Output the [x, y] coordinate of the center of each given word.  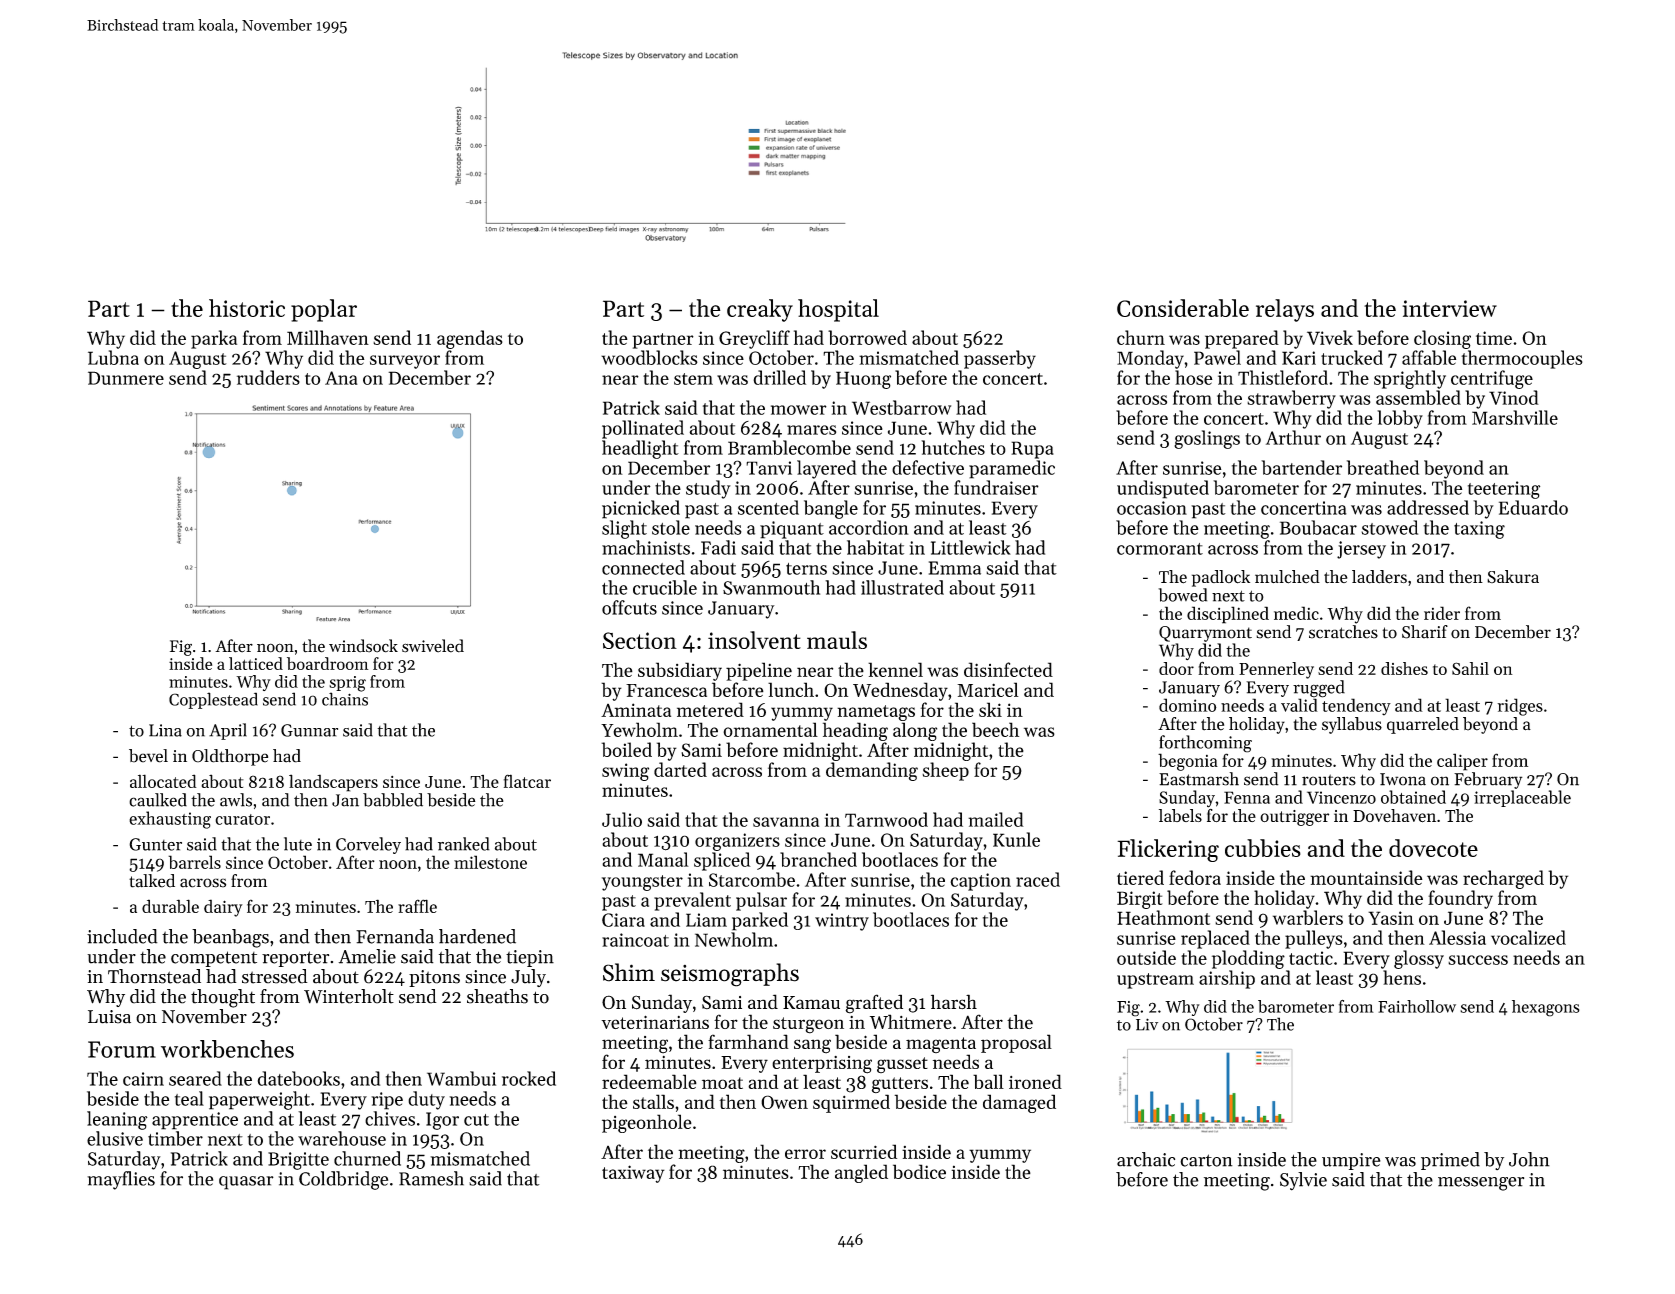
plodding [1248, 959]
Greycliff [754, 339]
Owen [784, 1102]
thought [223, 998]
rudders [268, 377]
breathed [1383, 467]
